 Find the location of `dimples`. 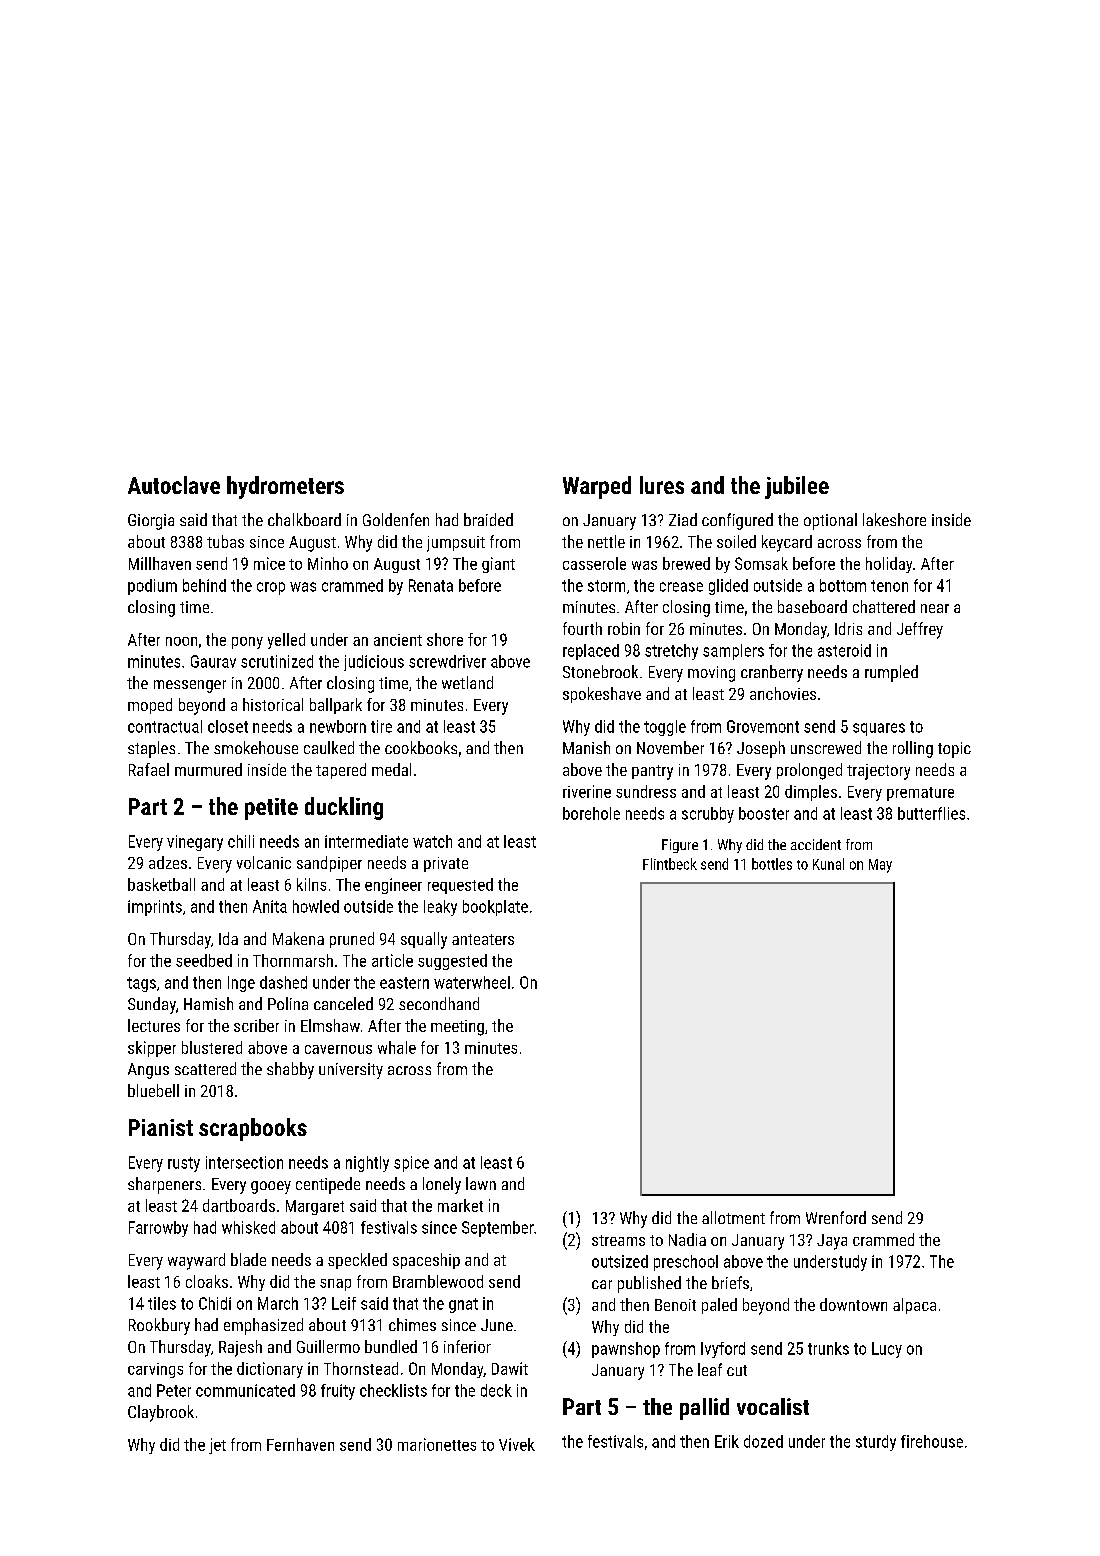

dimples is located at coordinates (811, 793).
